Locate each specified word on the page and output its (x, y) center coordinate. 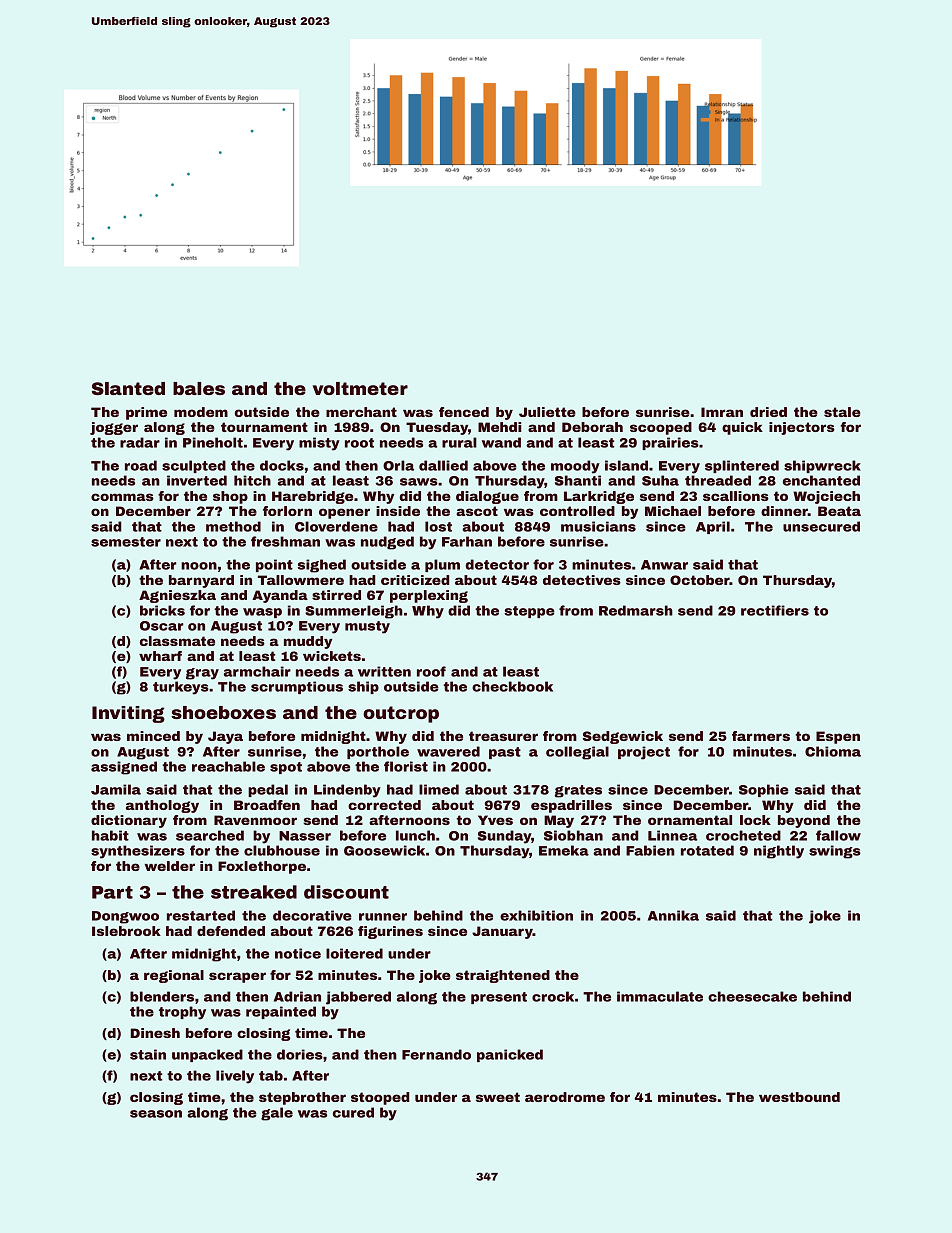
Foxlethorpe (262, 867)
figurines (390, 932)
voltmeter (360, 388)
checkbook (512, 686)
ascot (477, 511)
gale (277, 1114)
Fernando (436, 1054)
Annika (673, 915)
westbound (799, 1097)
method (233, 526)
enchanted (821, 480)
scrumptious (297, 687)
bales (199, 388)
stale (842, 412)
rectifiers (775, 610)
